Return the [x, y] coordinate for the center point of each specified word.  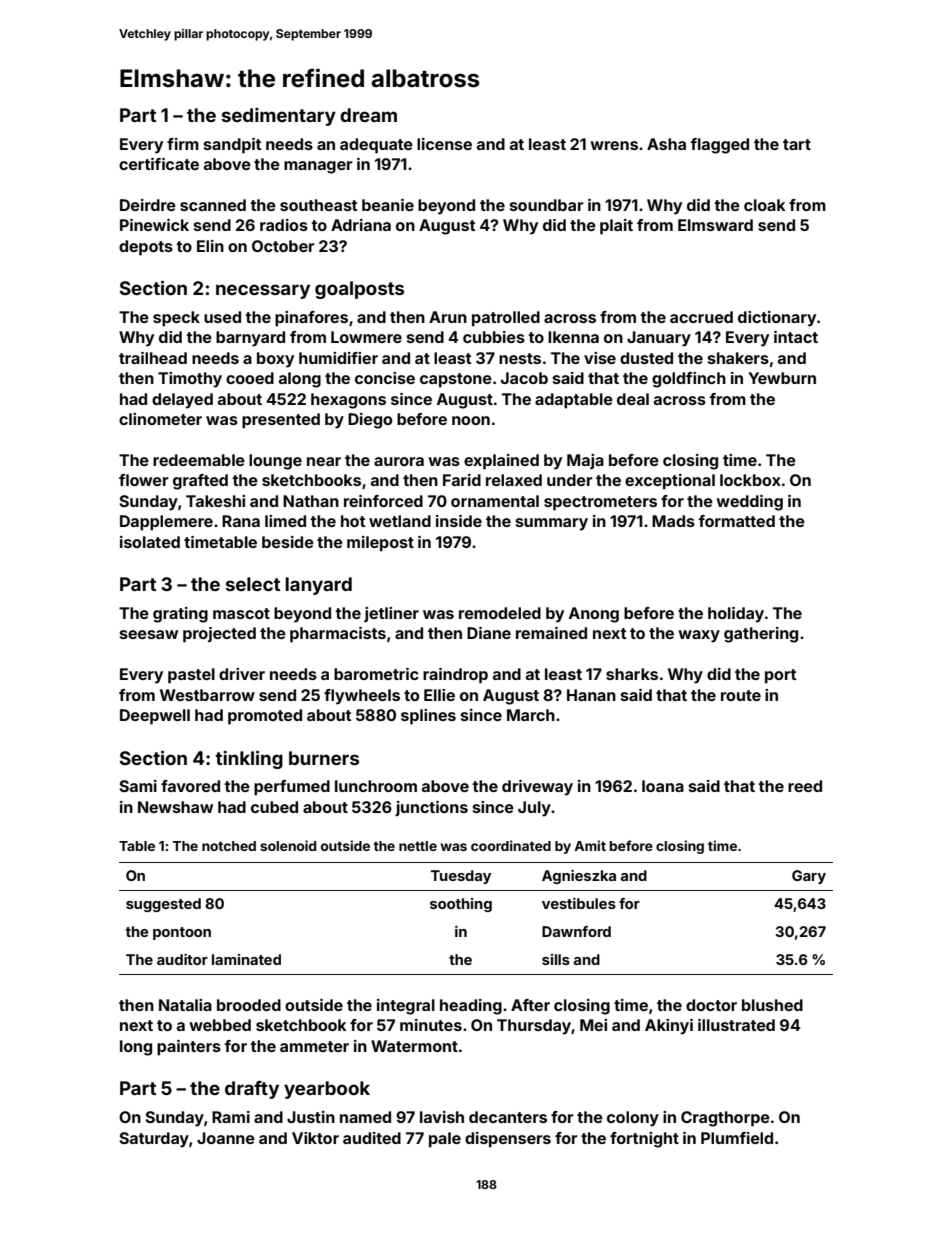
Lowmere [366, 337]
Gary [809, 877]
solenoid [288, 845]
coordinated [511, 845]
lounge [275, 462]
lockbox [750, 480]
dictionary [777, 319]
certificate [159, 164]
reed [805, 786]
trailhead [153, 358]
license [444, 144]
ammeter [314, 1046]
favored [190, 786]
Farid [462, 480]
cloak [765, 205]
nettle [418, 846]
